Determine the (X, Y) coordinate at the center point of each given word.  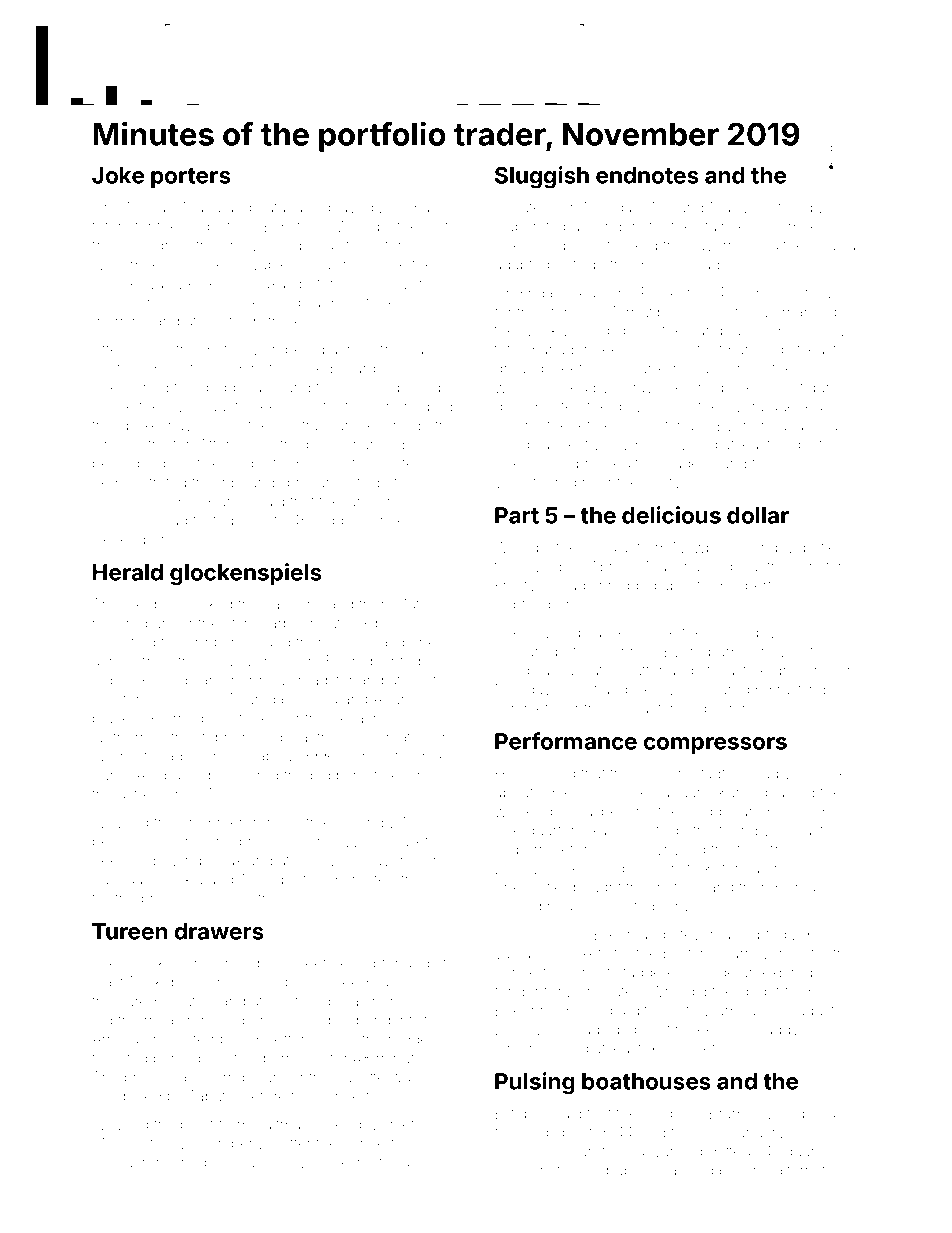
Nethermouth (138, 737)
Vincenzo (714, 312)
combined (127, 1096)
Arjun (391, 700)
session (118, 501)
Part (517, 515)
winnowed (820, 773)
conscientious (140, 303)
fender (517, 991)
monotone (361, 303)
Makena (673, 566)
